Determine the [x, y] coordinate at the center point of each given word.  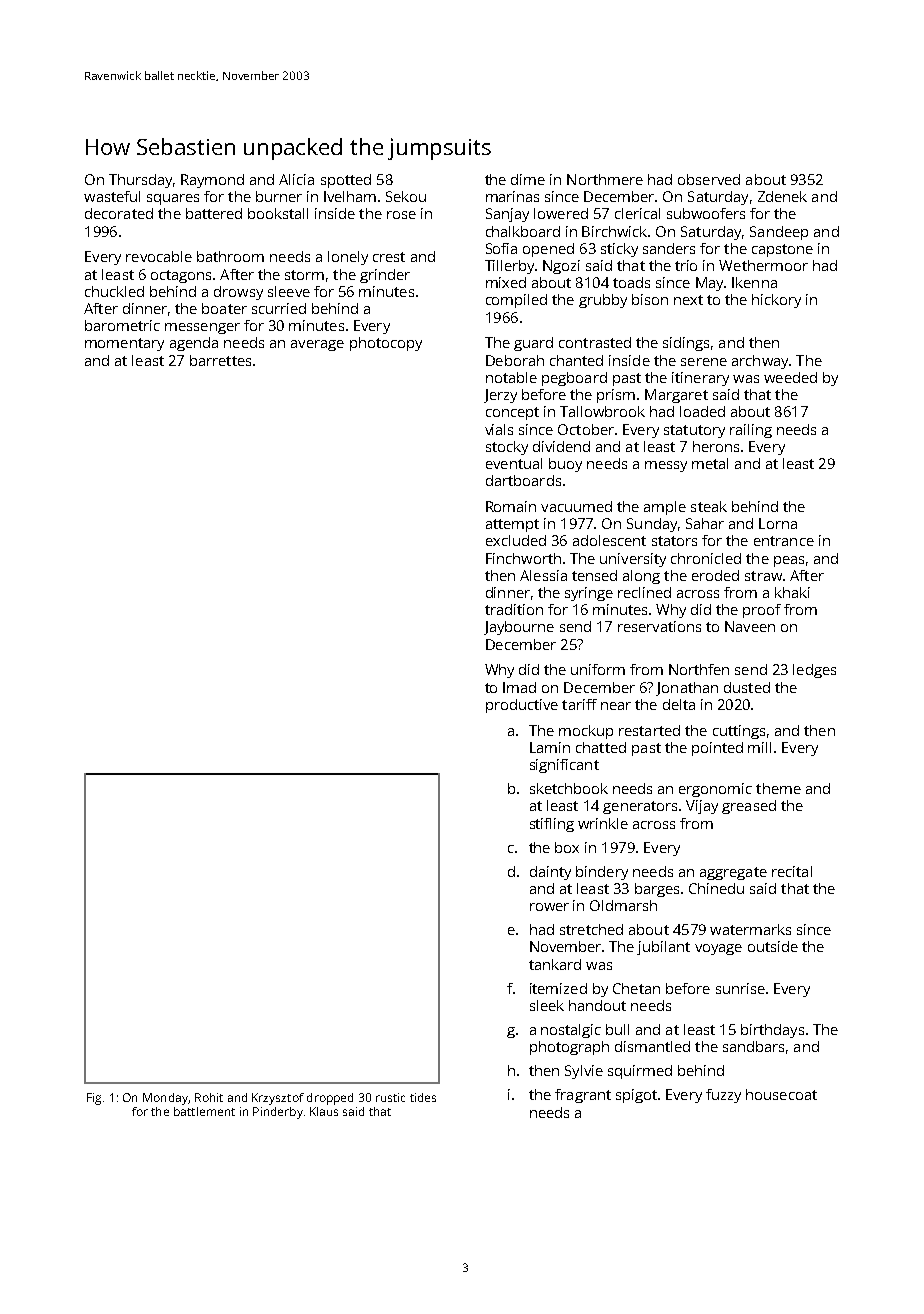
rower [549, 907]
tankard [555, 964]
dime [528, 179]
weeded [790, 377]
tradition [514, 609]
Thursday [140, 181]
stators [674, 541]
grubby [603, 301]
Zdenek [782, 196]
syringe [589, 594]
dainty [550, 873]
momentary [124, 344]
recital [792, 871]
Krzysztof [278, 1099]
